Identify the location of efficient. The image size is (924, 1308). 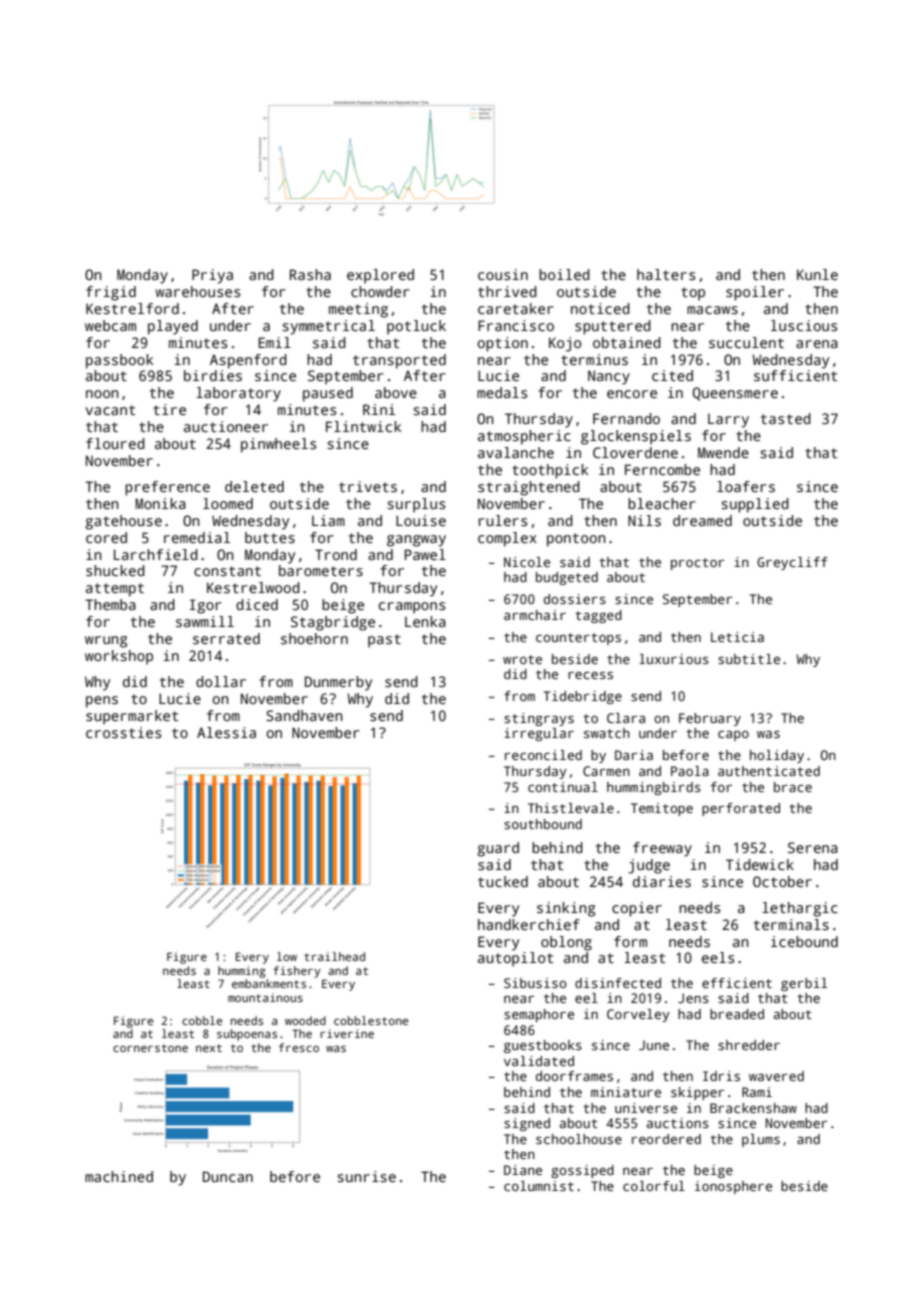
(737, 983).
